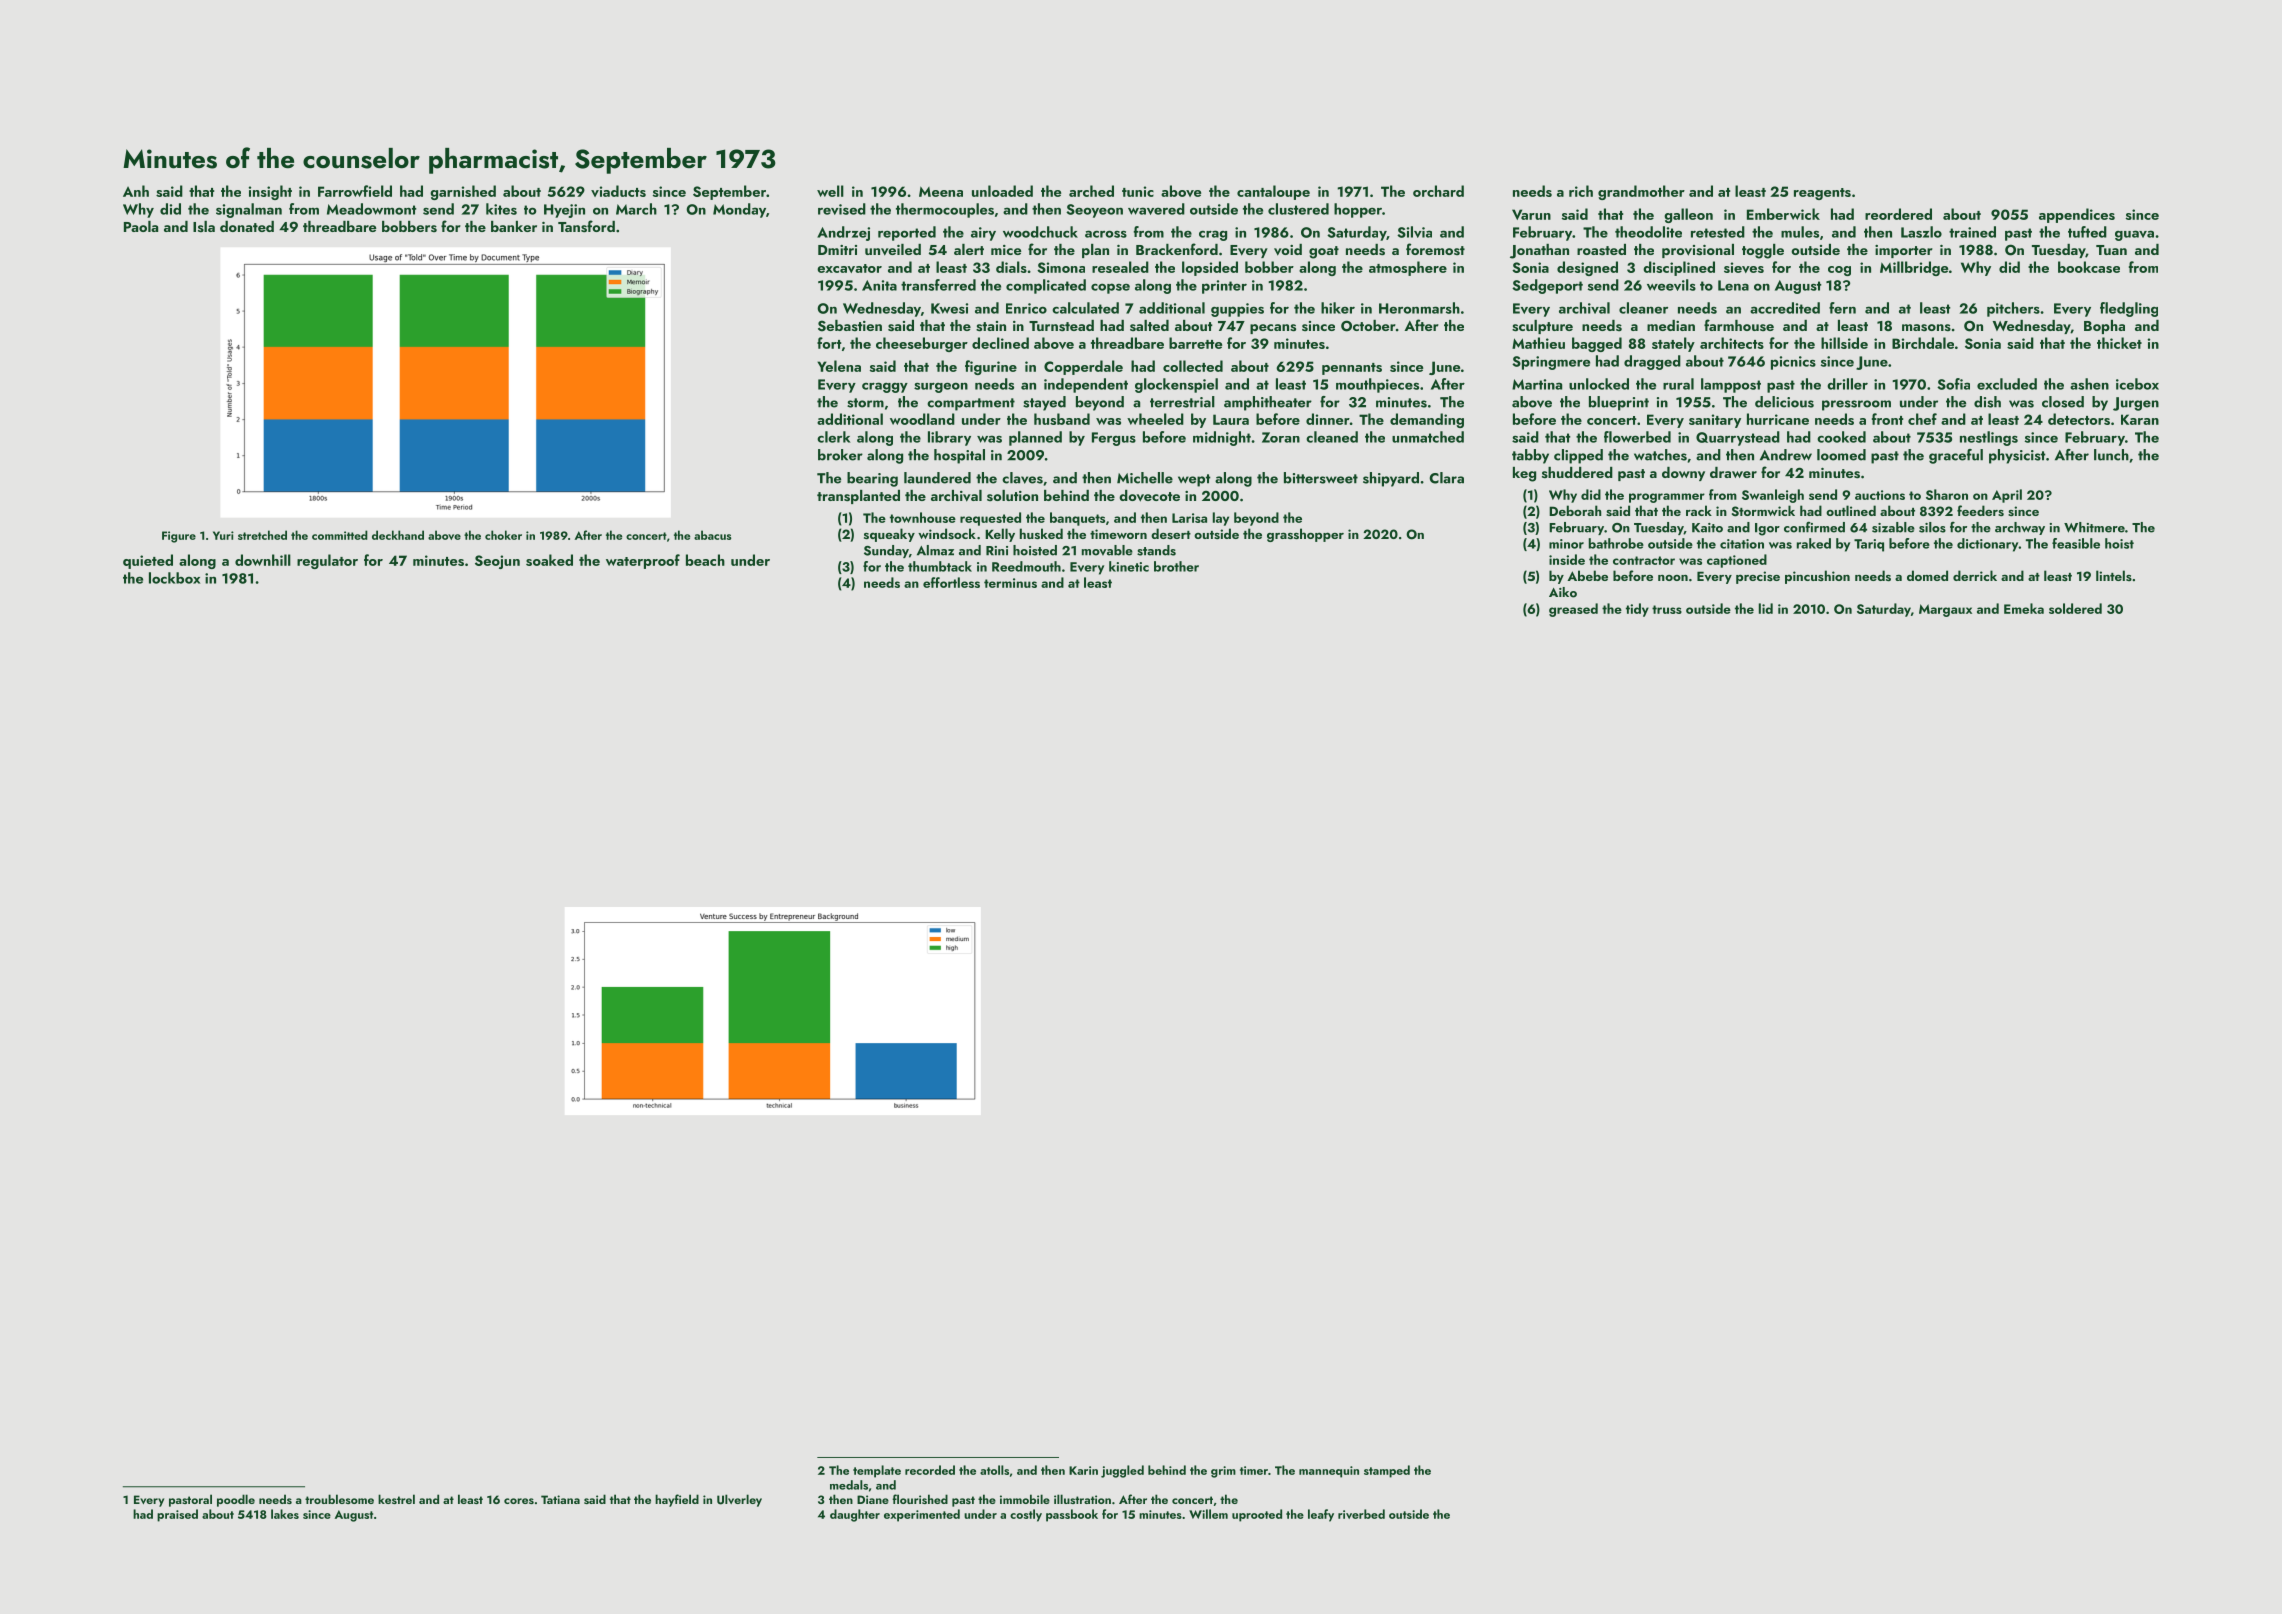  I want to click on lockbox, so click(174, 578).
